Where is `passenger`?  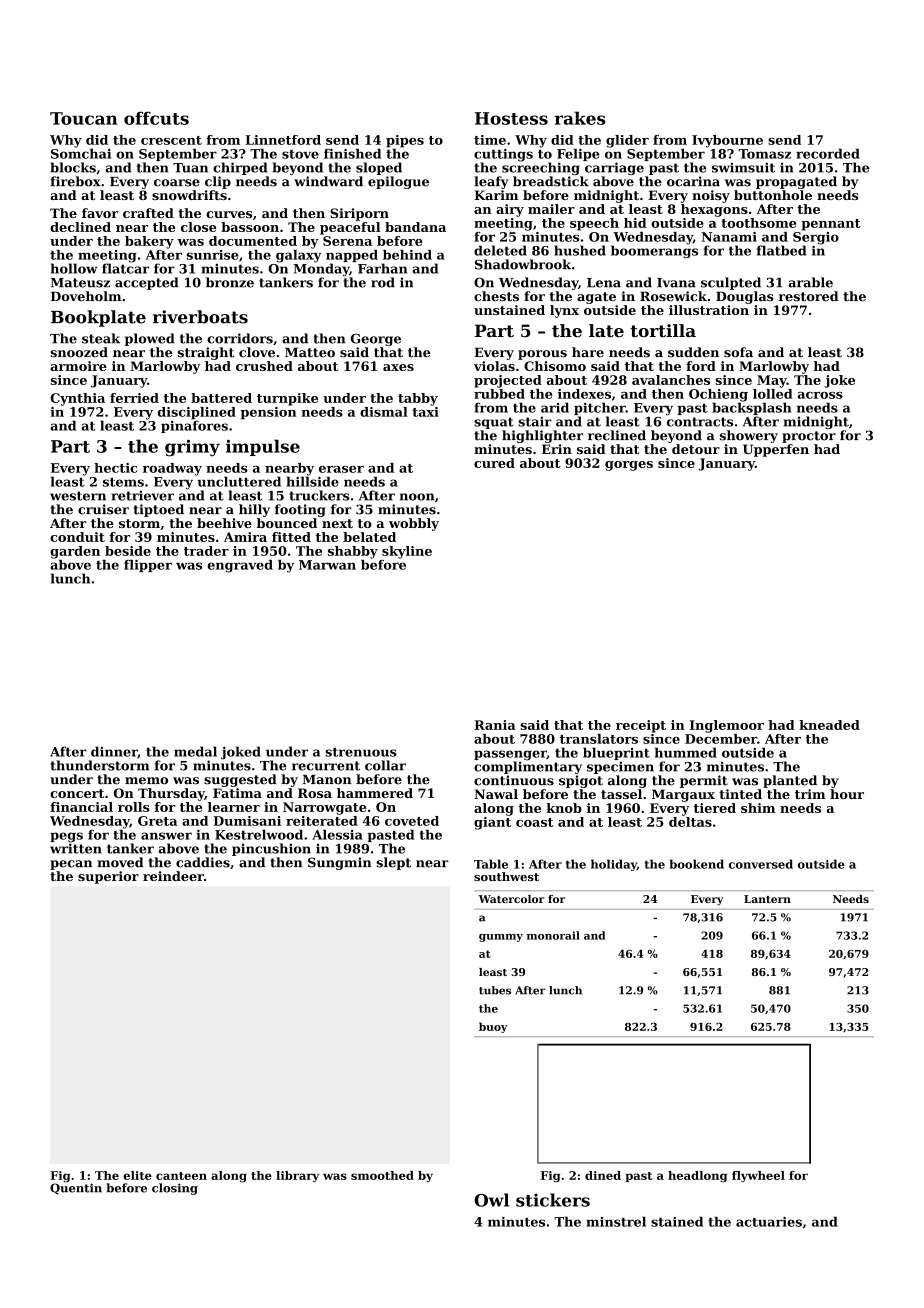
passenger is located at coordinates (510, 755).
